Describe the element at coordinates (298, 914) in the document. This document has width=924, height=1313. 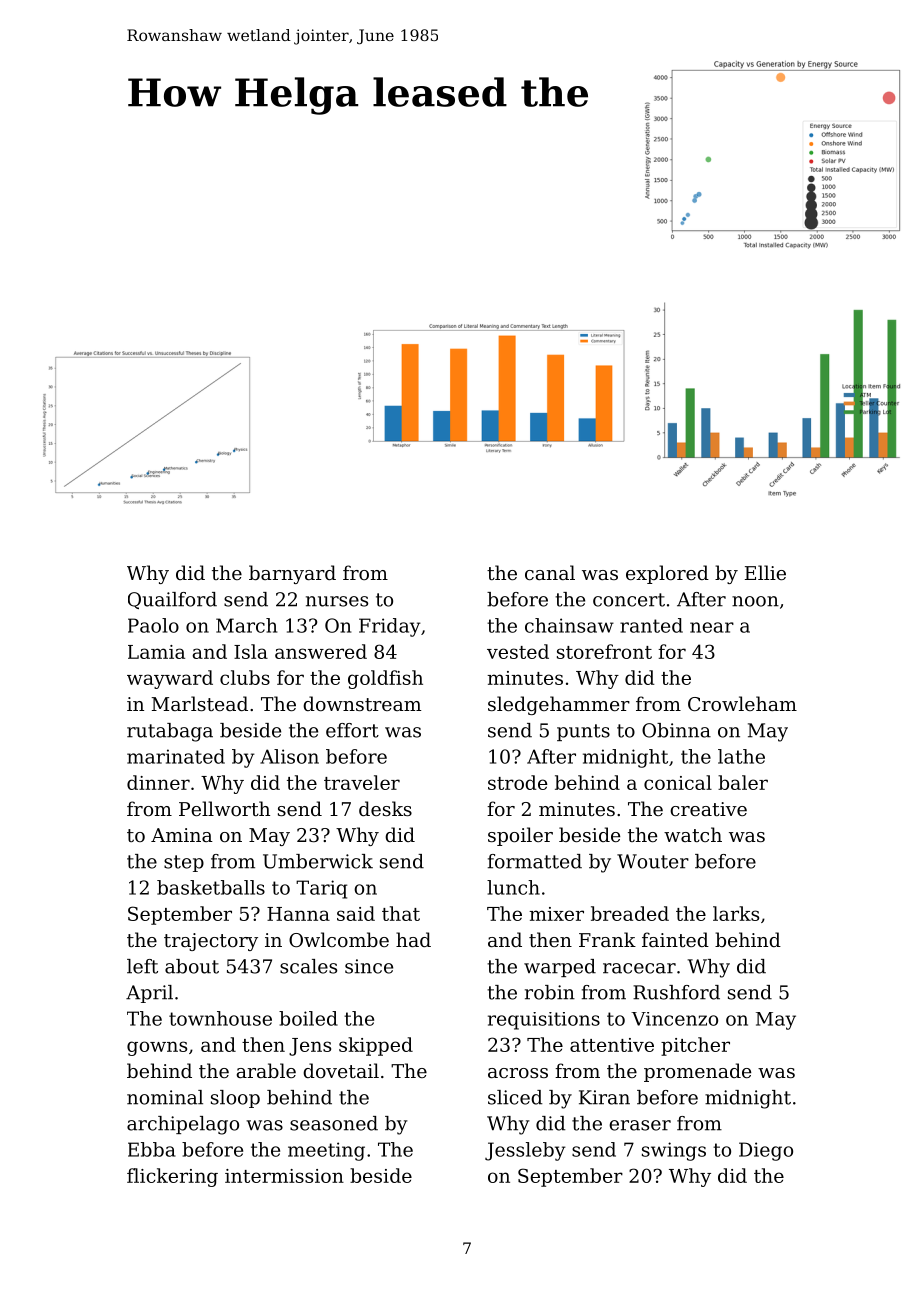
I see `Hanna` at that location.
